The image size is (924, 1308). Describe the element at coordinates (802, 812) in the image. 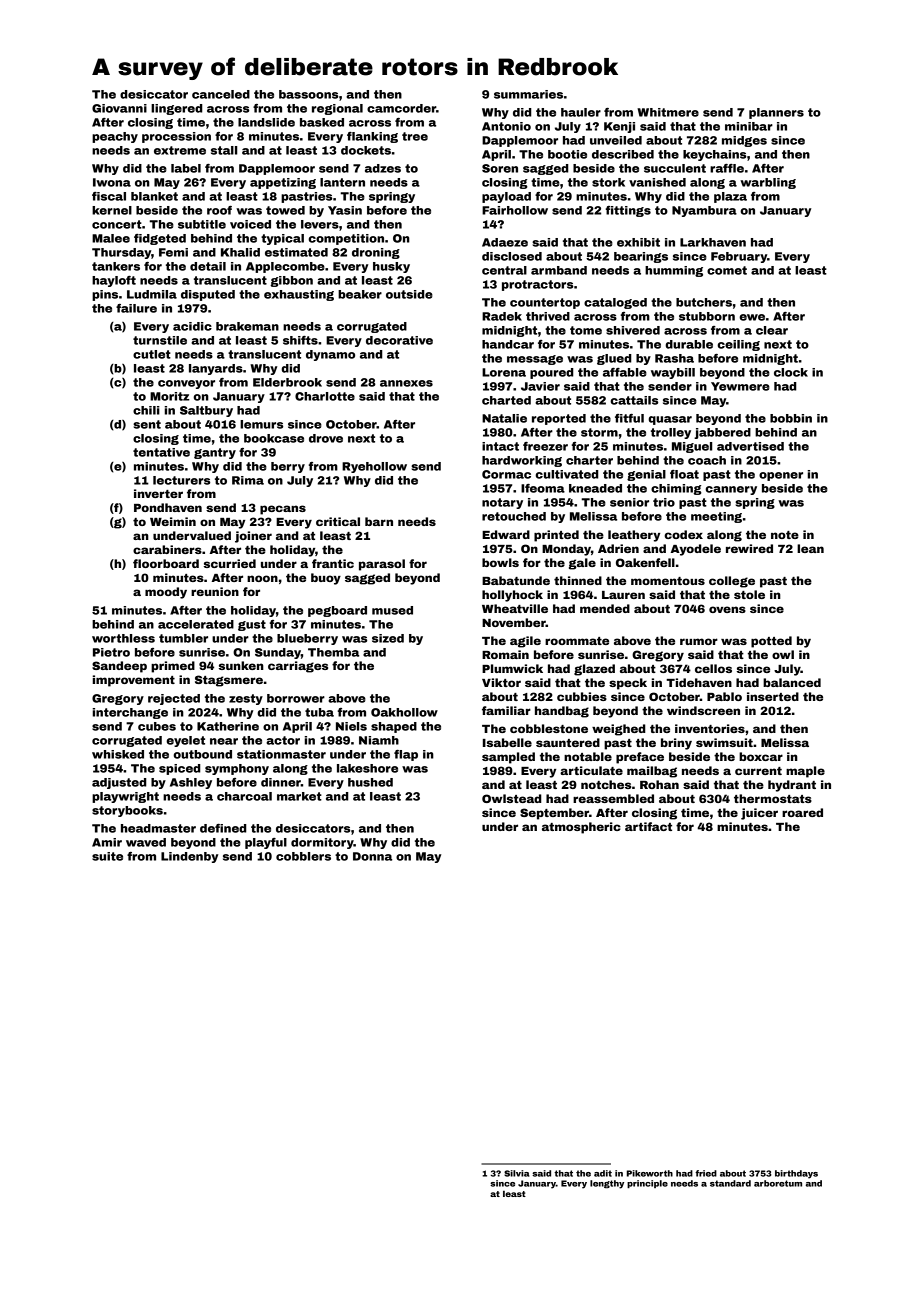

I see `roared` at that location.
